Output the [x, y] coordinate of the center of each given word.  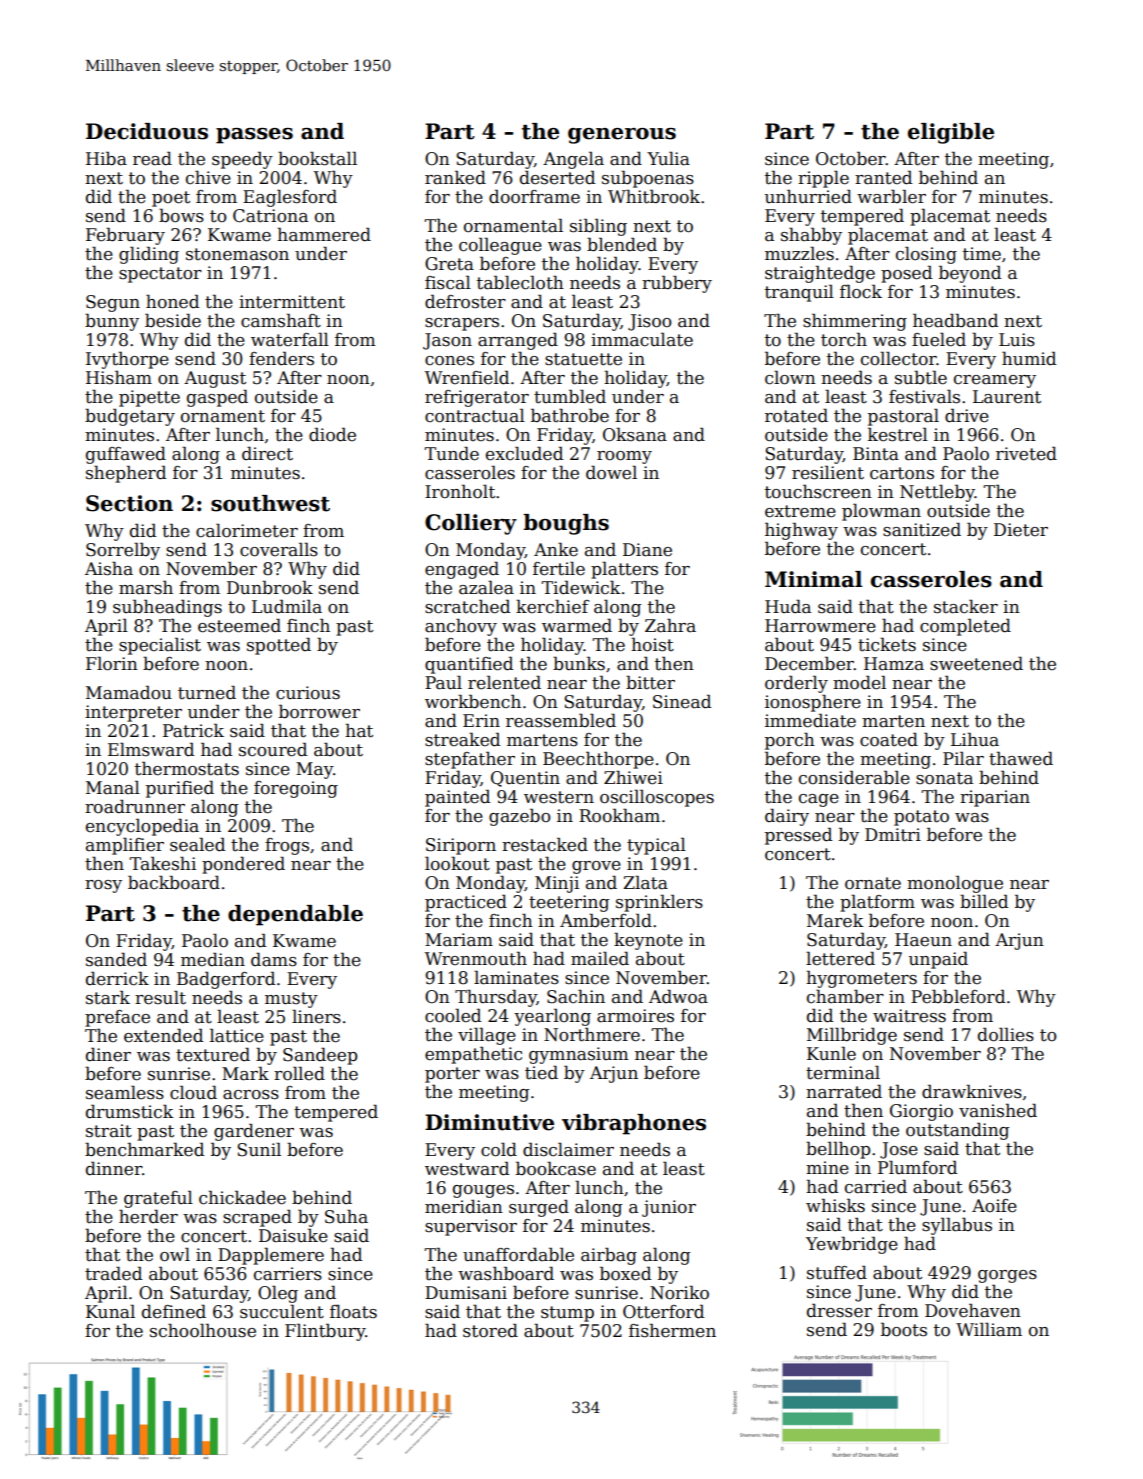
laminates [516, 977]
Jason [447, 341]
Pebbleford [958, 996]
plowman [881, 512]
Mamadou [129, 692]
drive [967, 415]
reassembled [561, 720]
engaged [462, 570]
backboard [174, 882]
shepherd [126, 474]
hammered [324, 234]
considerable [854, 777]
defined [174, 1311]
